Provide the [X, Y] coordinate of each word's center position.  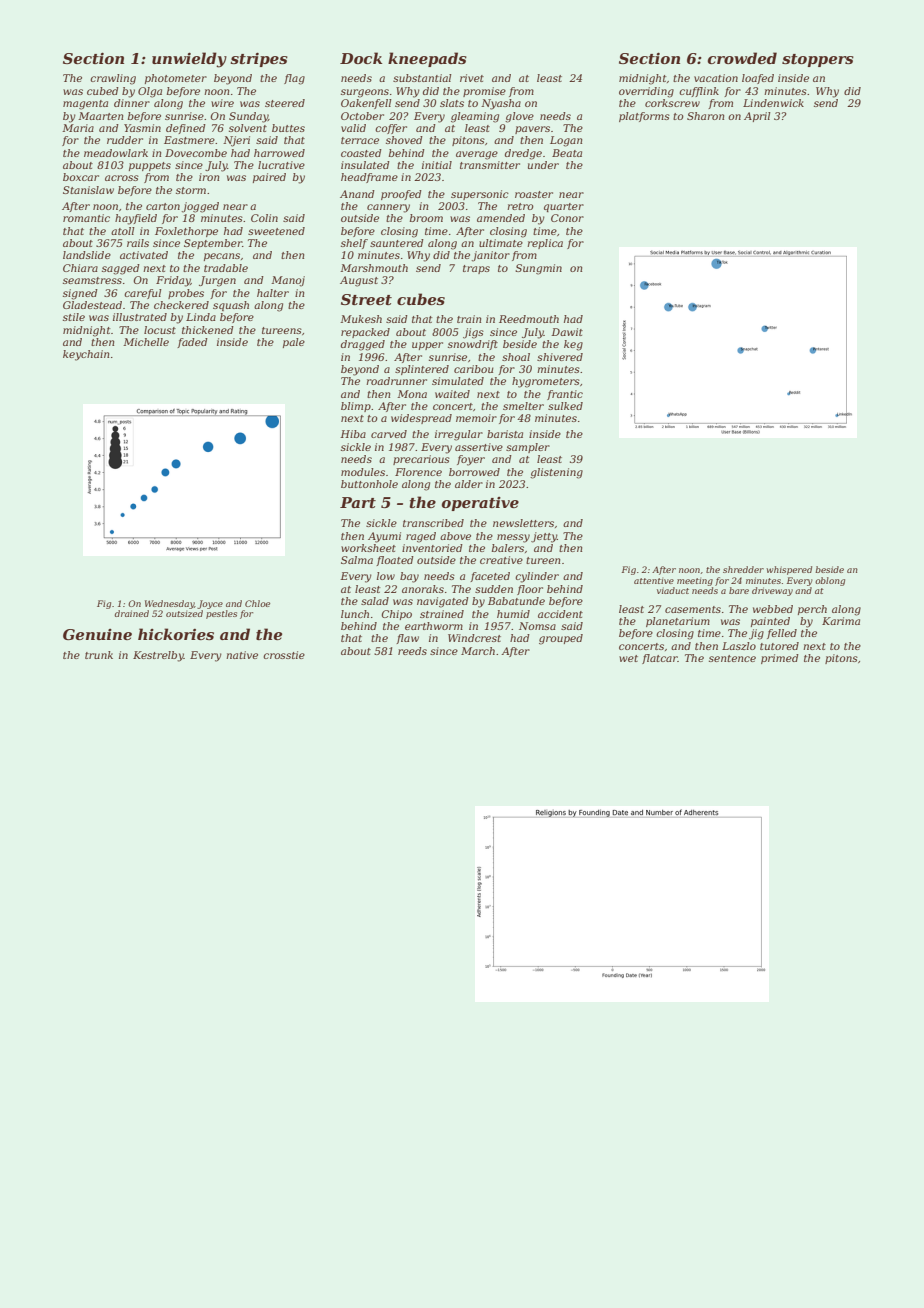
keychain [86, 355]
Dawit [567, 332]
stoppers [818, 60]
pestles [221, 614]
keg [573, 345]
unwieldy [189, 60]
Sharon [705, 116]
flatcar [660, 659]
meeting [695, 582]
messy [513, 538]
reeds [412, 651]
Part [358, 502]
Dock [361, 58]
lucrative [281, 165]
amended [501, 218]
